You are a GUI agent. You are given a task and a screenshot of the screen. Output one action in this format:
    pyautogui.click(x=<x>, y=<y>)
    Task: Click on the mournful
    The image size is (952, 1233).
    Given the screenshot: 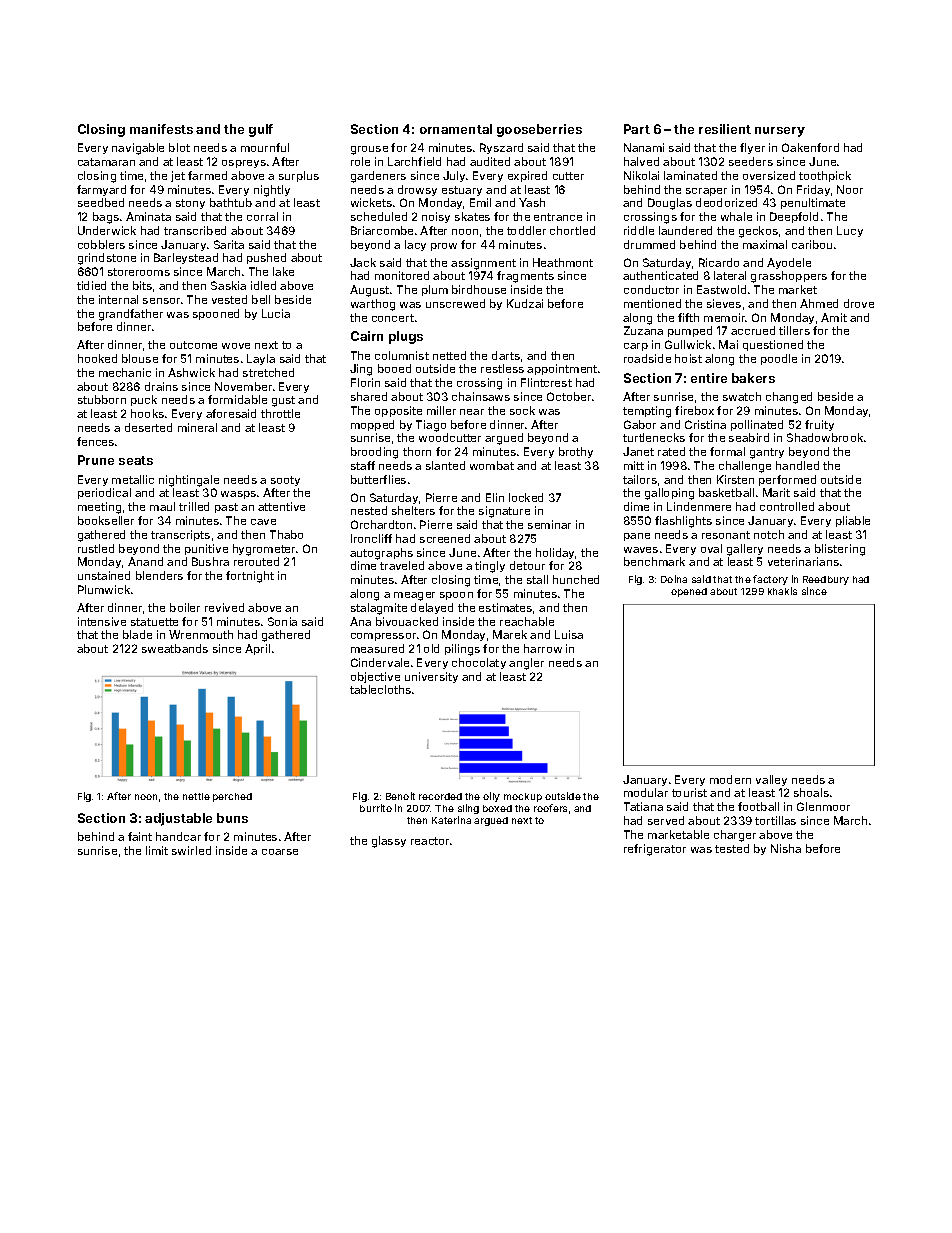 What is the action you would take?
    pyautogui.click(x=265, y=147)
